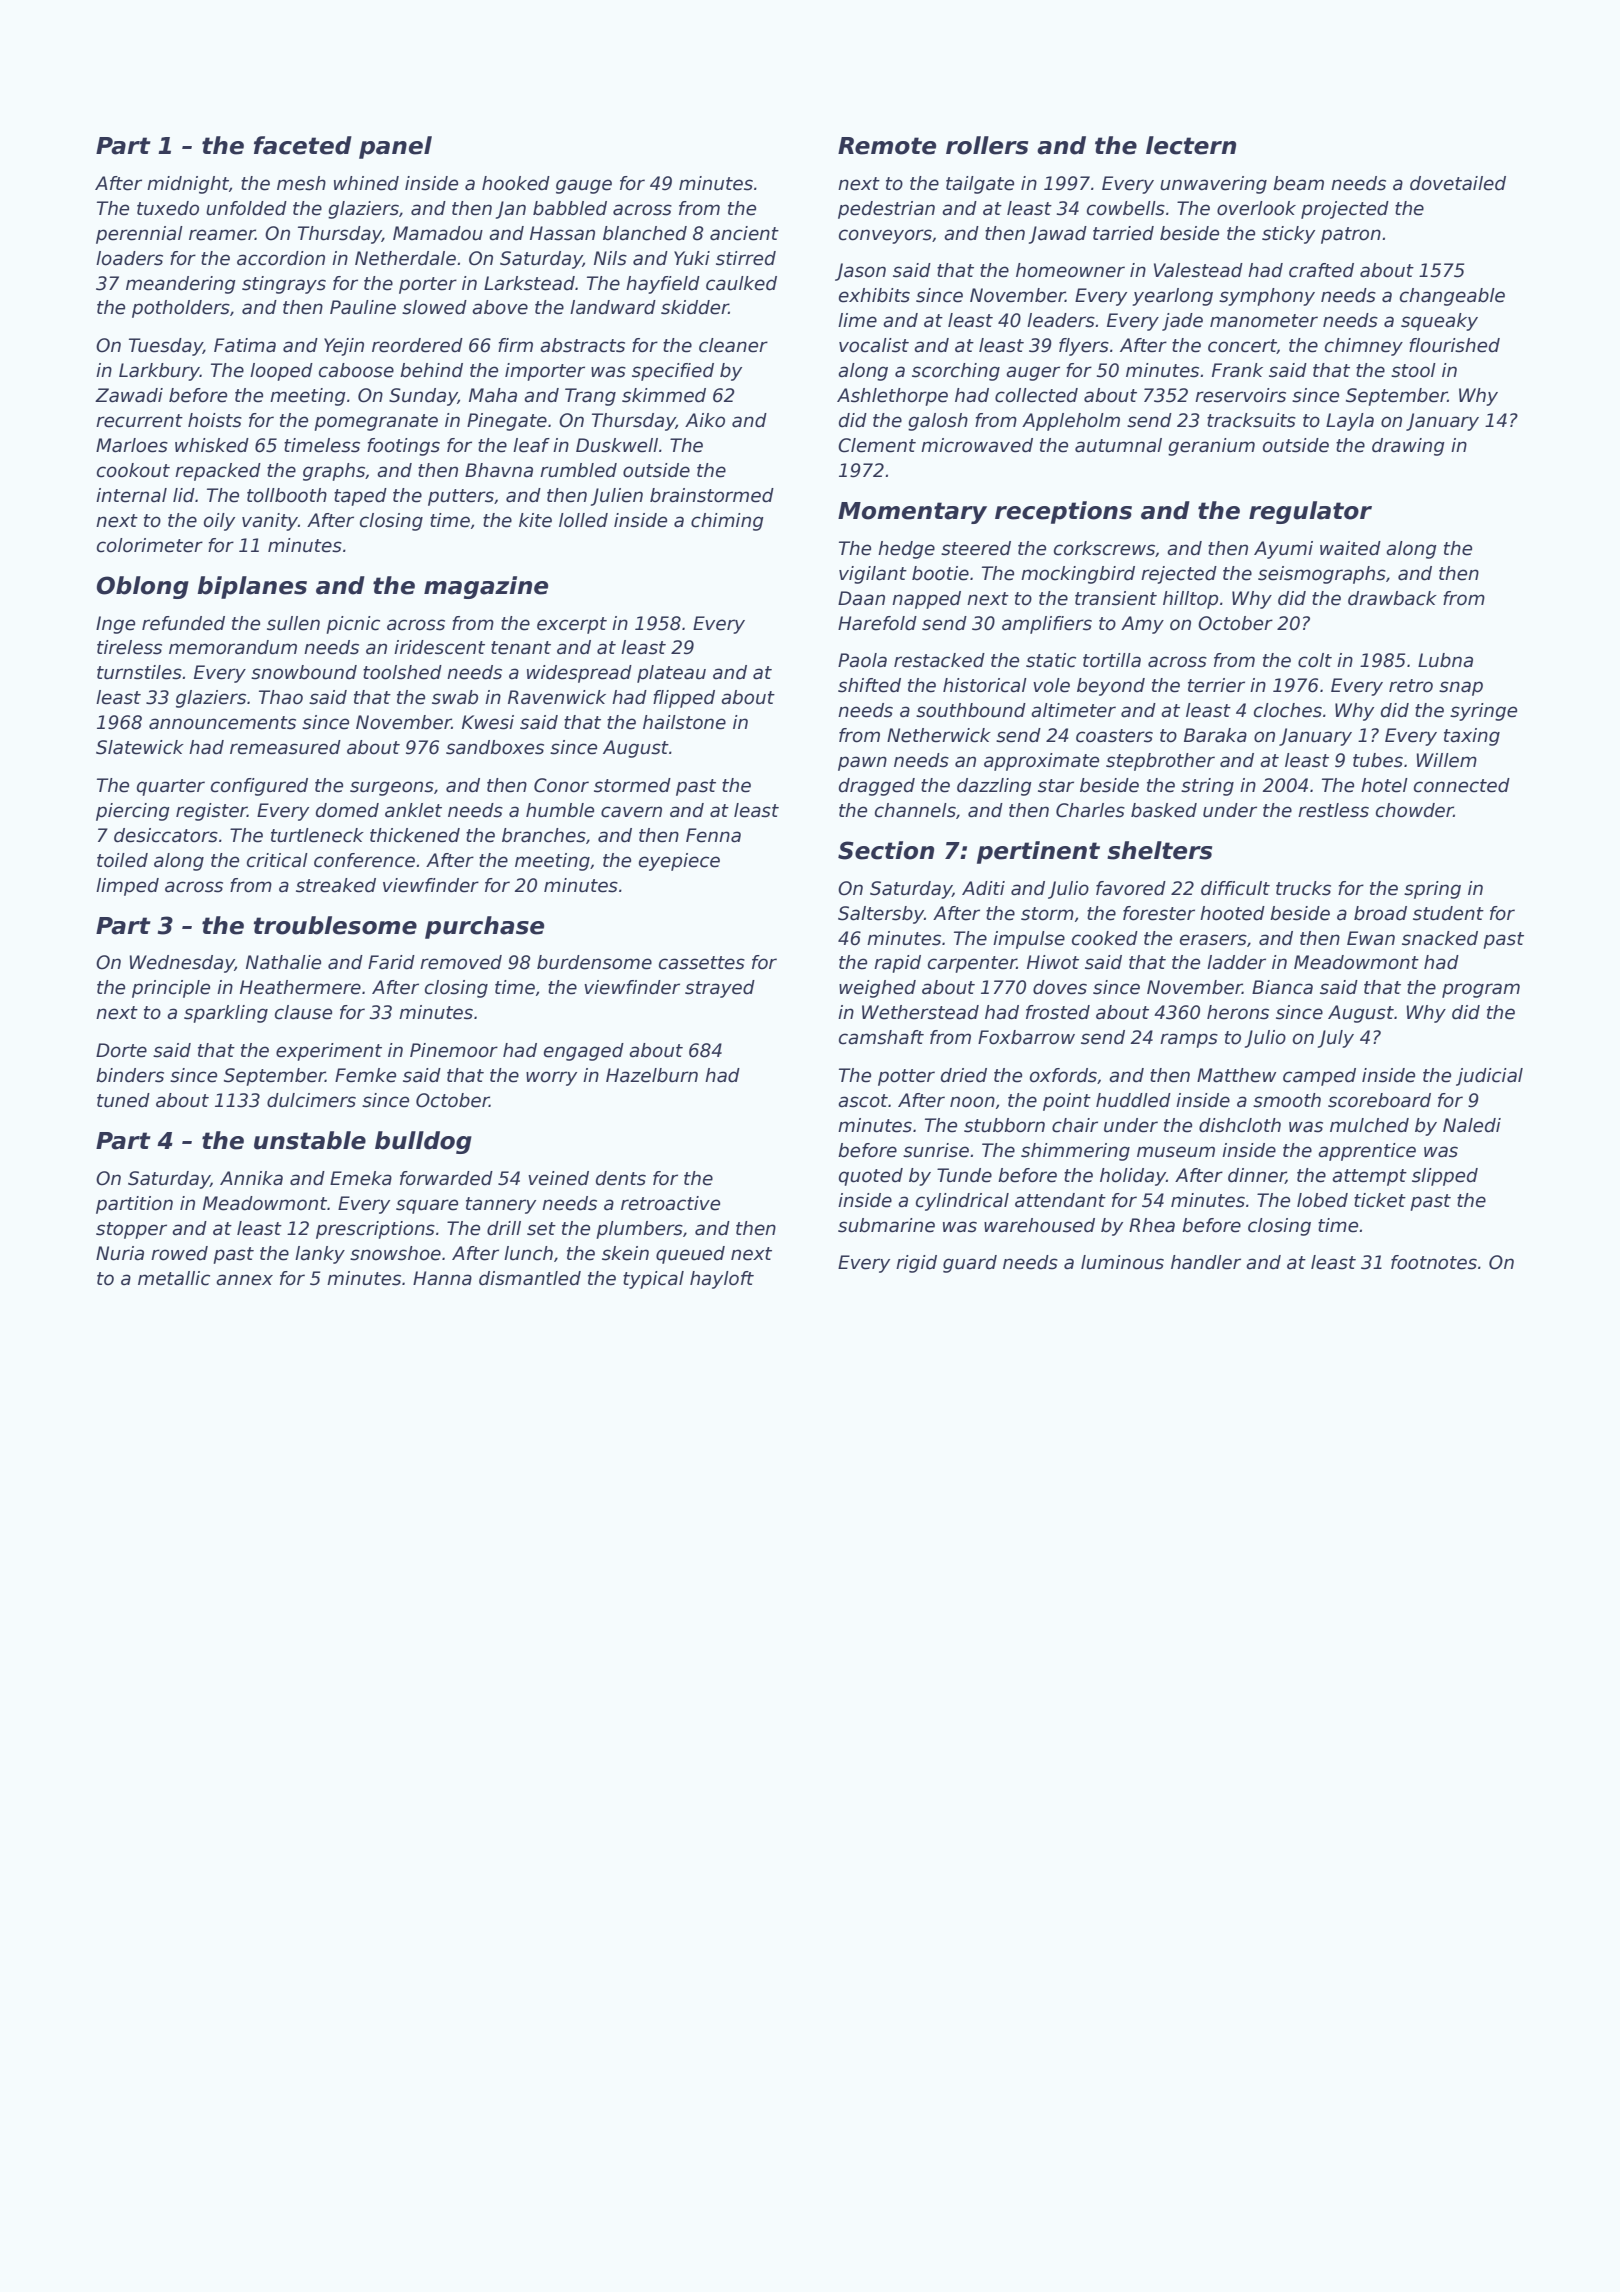 The width and height of the screenshot is (1620, 2292). Describe the element at coordinates (887, 146) in the screenshot. I see `Remote` at that location.
